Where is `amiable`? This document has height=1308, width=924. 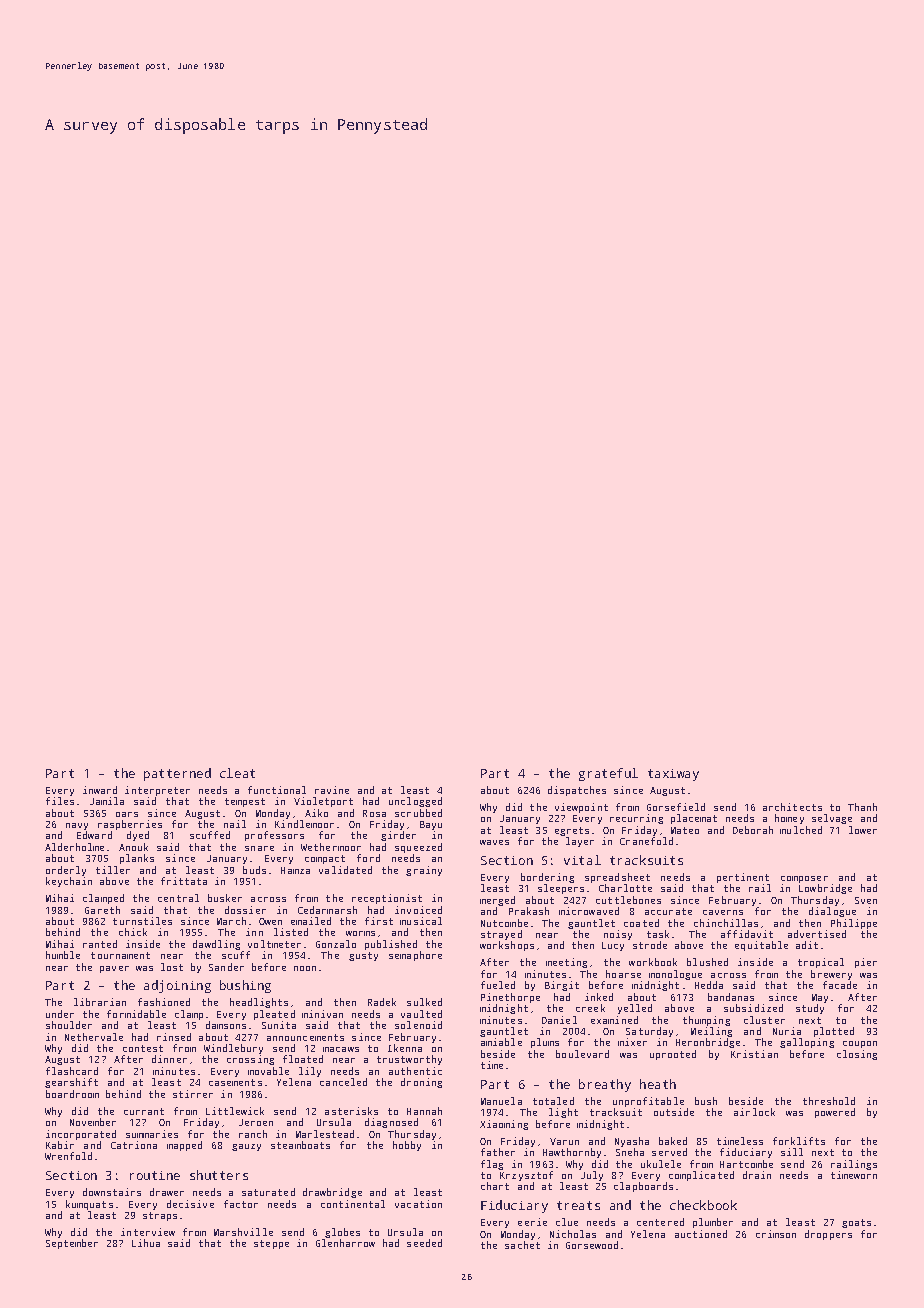
amiable is located at coordinates (501, 1042).
